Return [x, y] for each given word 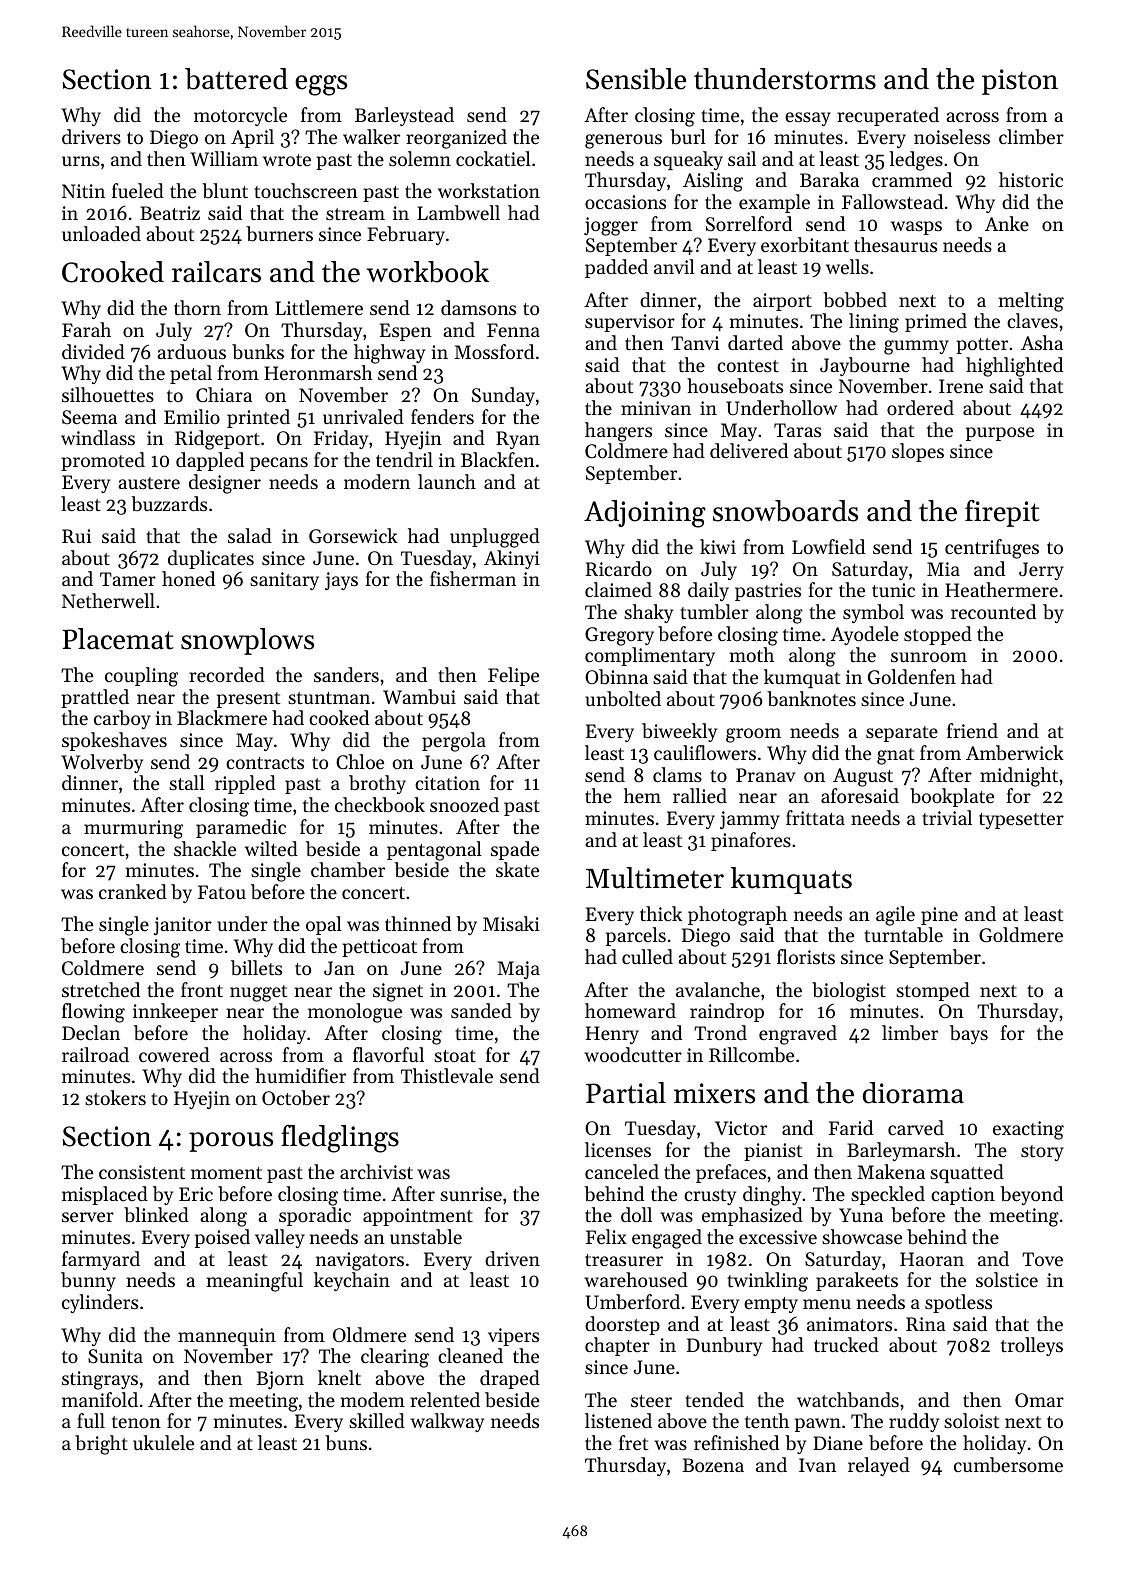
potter [982, 346]
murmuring [133, 829]
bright [101, 1445]
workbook [428, 272]
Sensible [636, 79]
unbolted [623, 698]
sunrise [471, 1194]
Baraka [829, 179]
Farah [86, 329]
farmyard [101, 1260]
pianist [773, 1152]
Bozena [713, 1465]
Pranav [765, 775]
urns [81, 161]
